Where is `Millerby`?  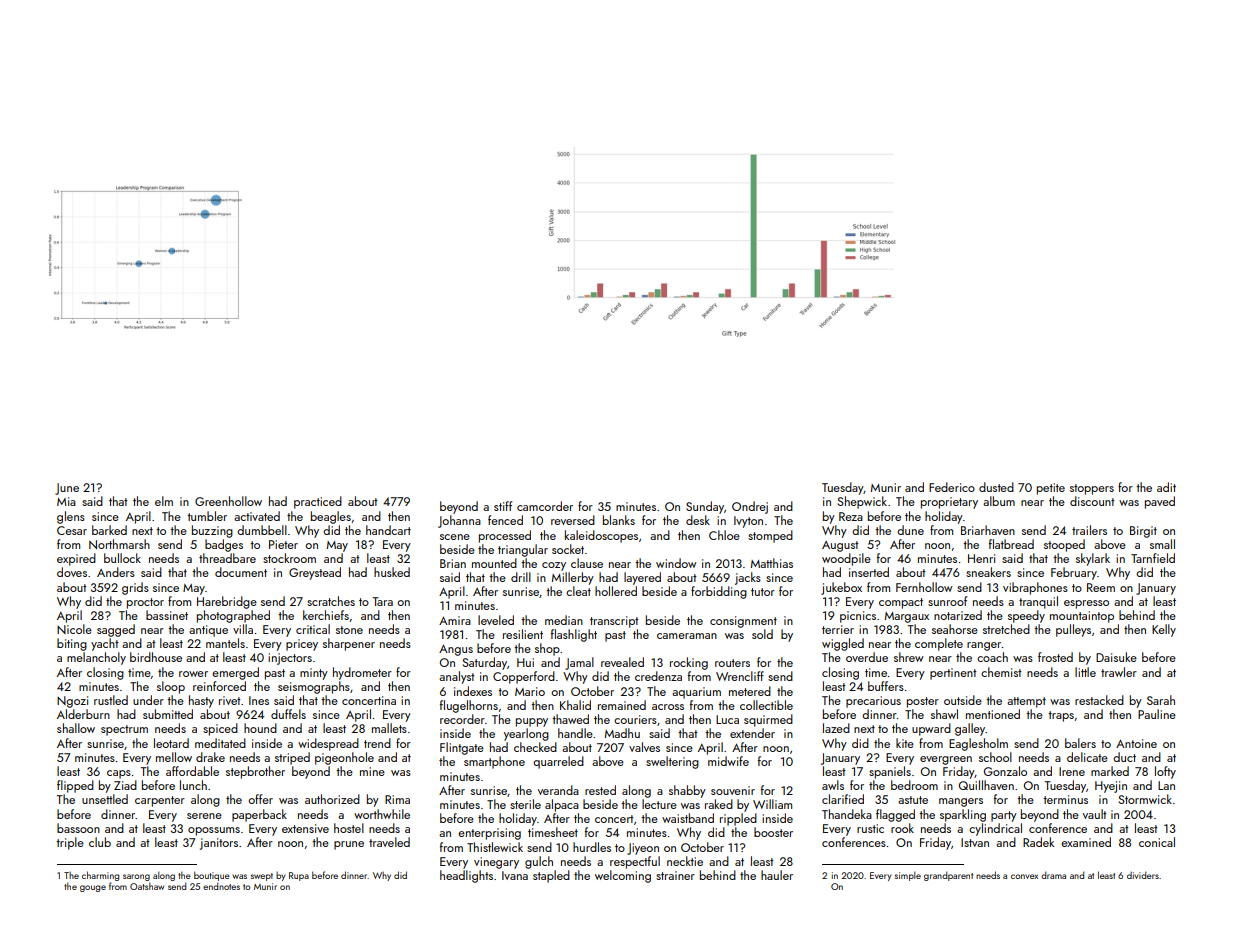
Millerby is located at coordinates (573, 578).
